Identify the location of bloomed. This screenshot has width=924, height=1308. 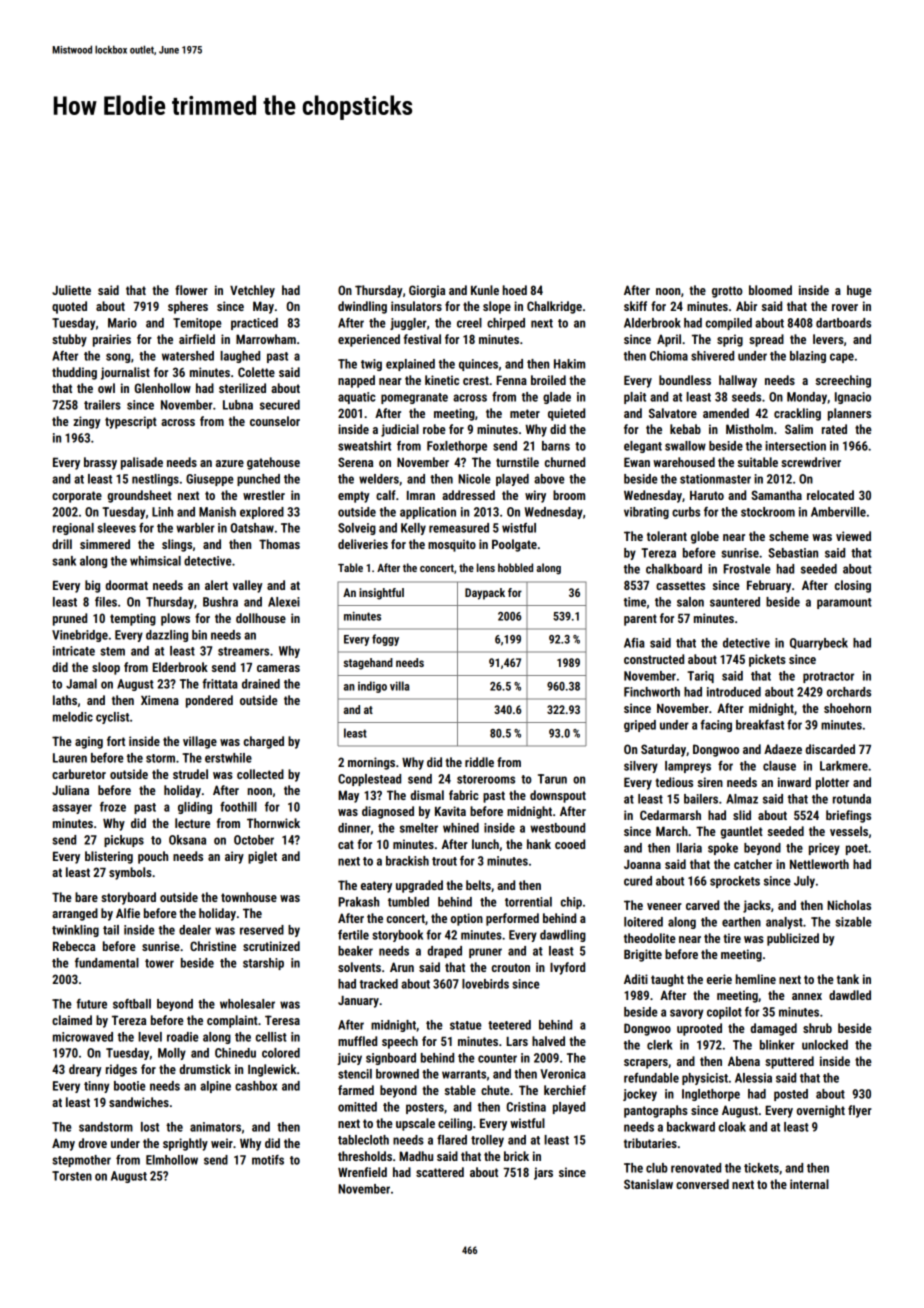
(770, 290).
